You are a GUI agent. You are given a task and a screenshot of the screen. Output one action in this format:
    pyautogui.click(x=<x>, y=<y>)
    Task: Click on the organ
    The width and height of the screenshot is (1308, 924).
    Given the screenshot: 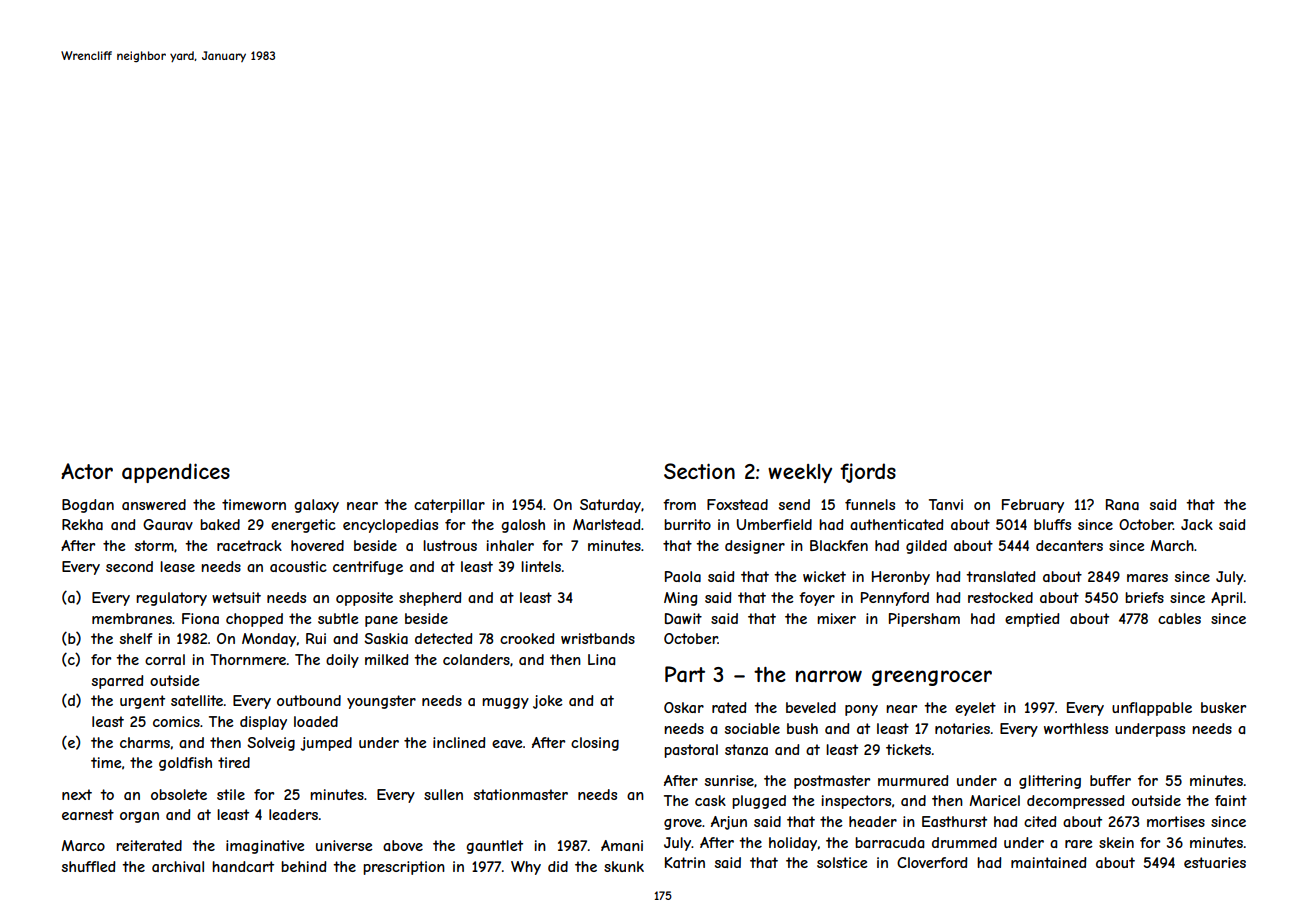 What is the action you would take?
    pyautogui.click(x=139, y=817)
